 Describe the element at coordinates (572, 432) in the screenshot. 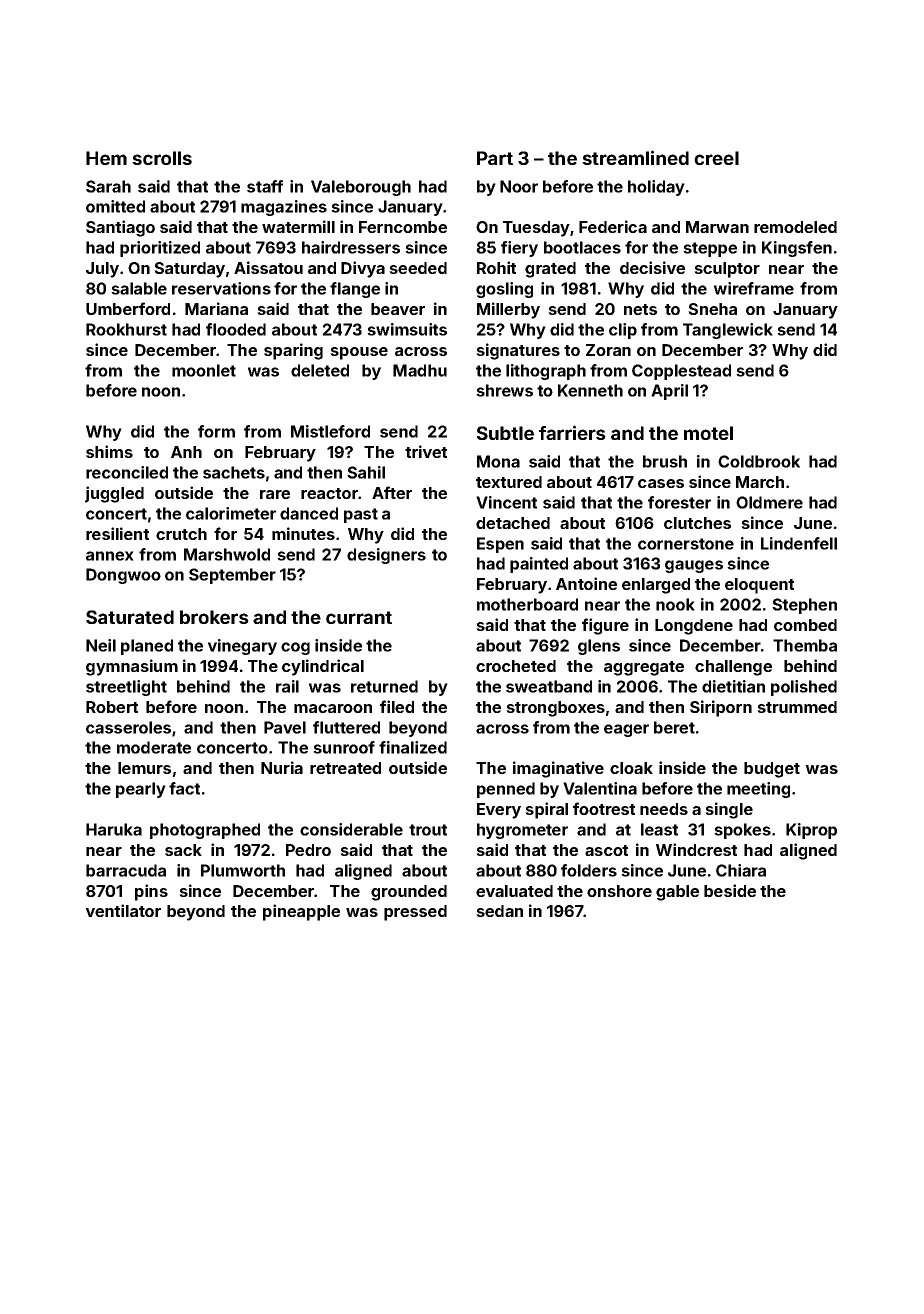

I see `farriers` at that location.
